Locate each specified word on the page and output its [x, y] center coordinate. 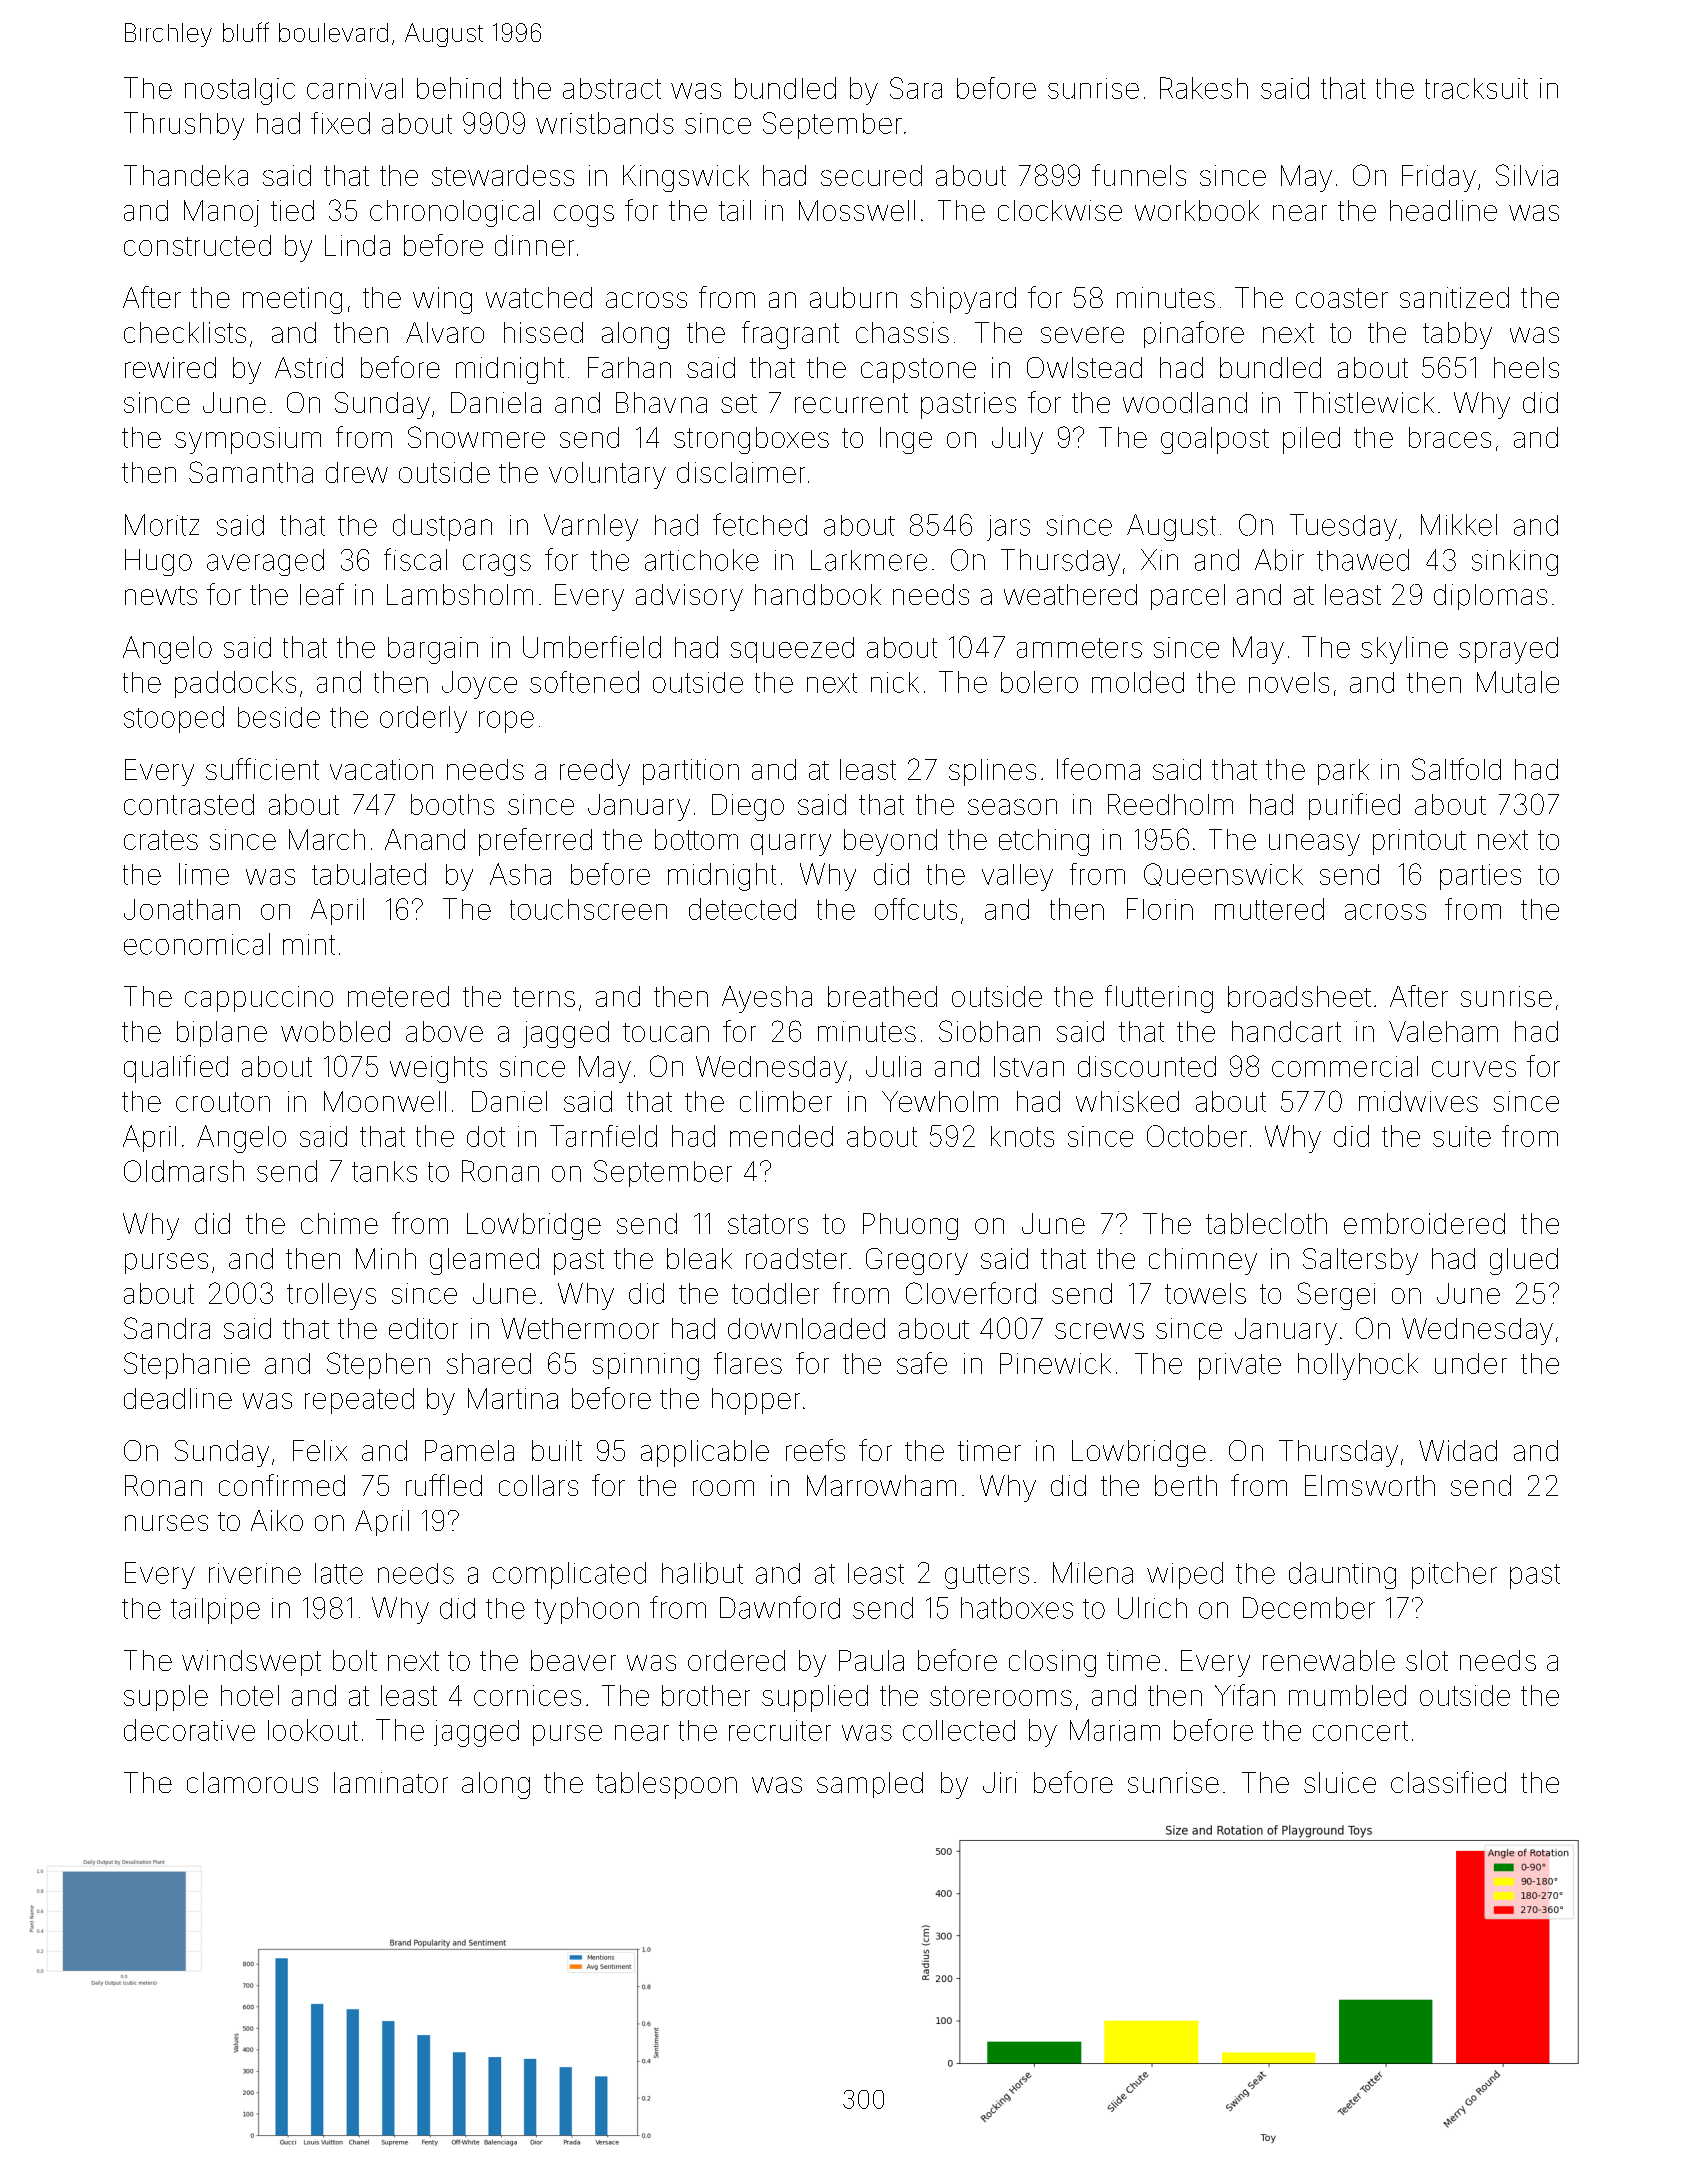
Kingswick [686, 178]
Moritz [162, 525]
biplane [222, 1034]
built [557, 1450]
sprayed [1508, 650]
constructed [197, 245]
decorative [189, 1730]
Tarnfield [603, 1136]
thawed [1363, 560]
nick [895, 682]
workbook [1197, 210]
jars [1008, 528]
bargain [433, 650]
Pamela [469, 1450]
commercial [1345, 1066]
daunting [1342, 1575]
